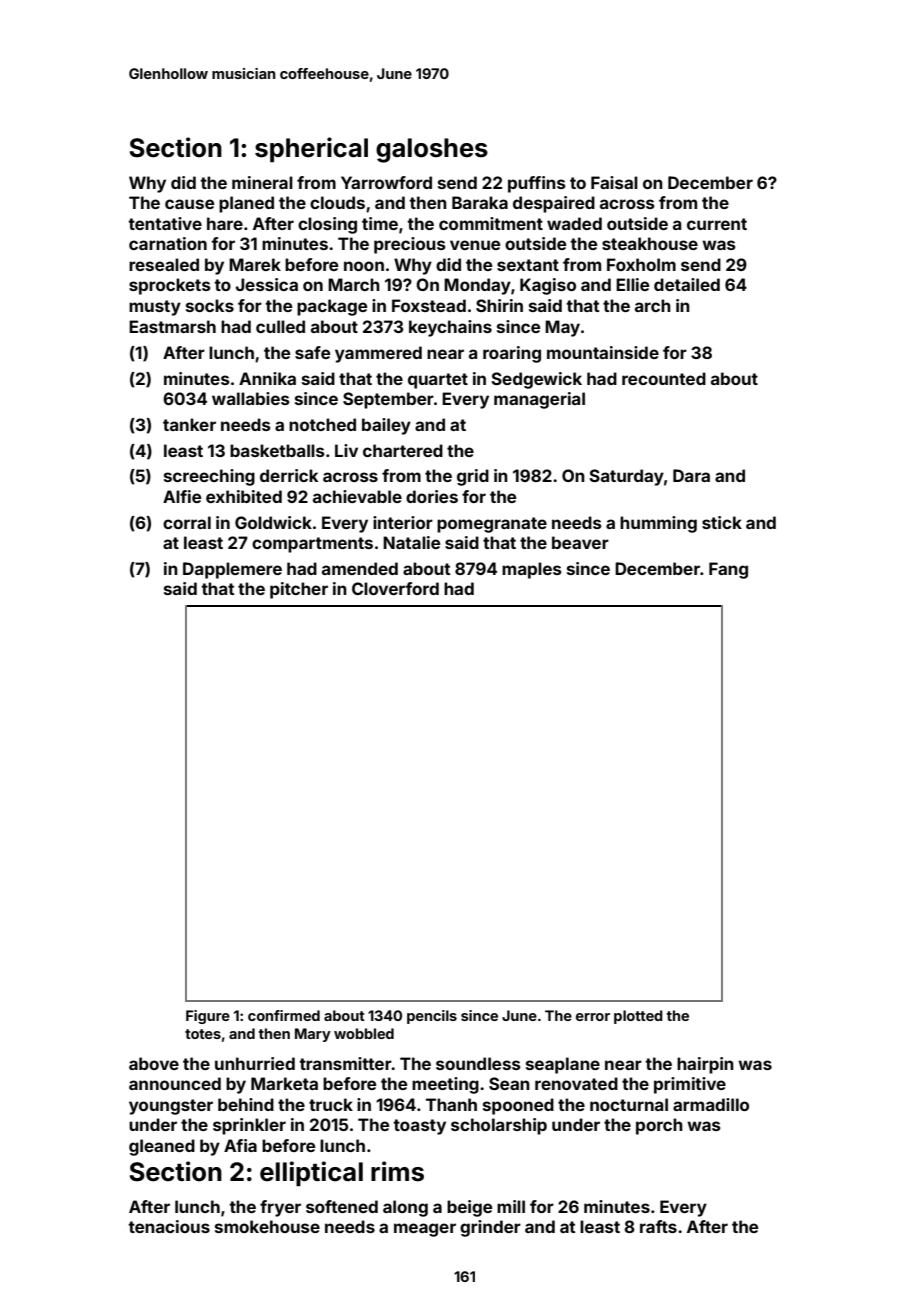 The width and height of the screenshot is (908, 1316). What do you see at coordinates (722, 522) in the screenshot?
I see `stick` at bounding box center [722, 522].
